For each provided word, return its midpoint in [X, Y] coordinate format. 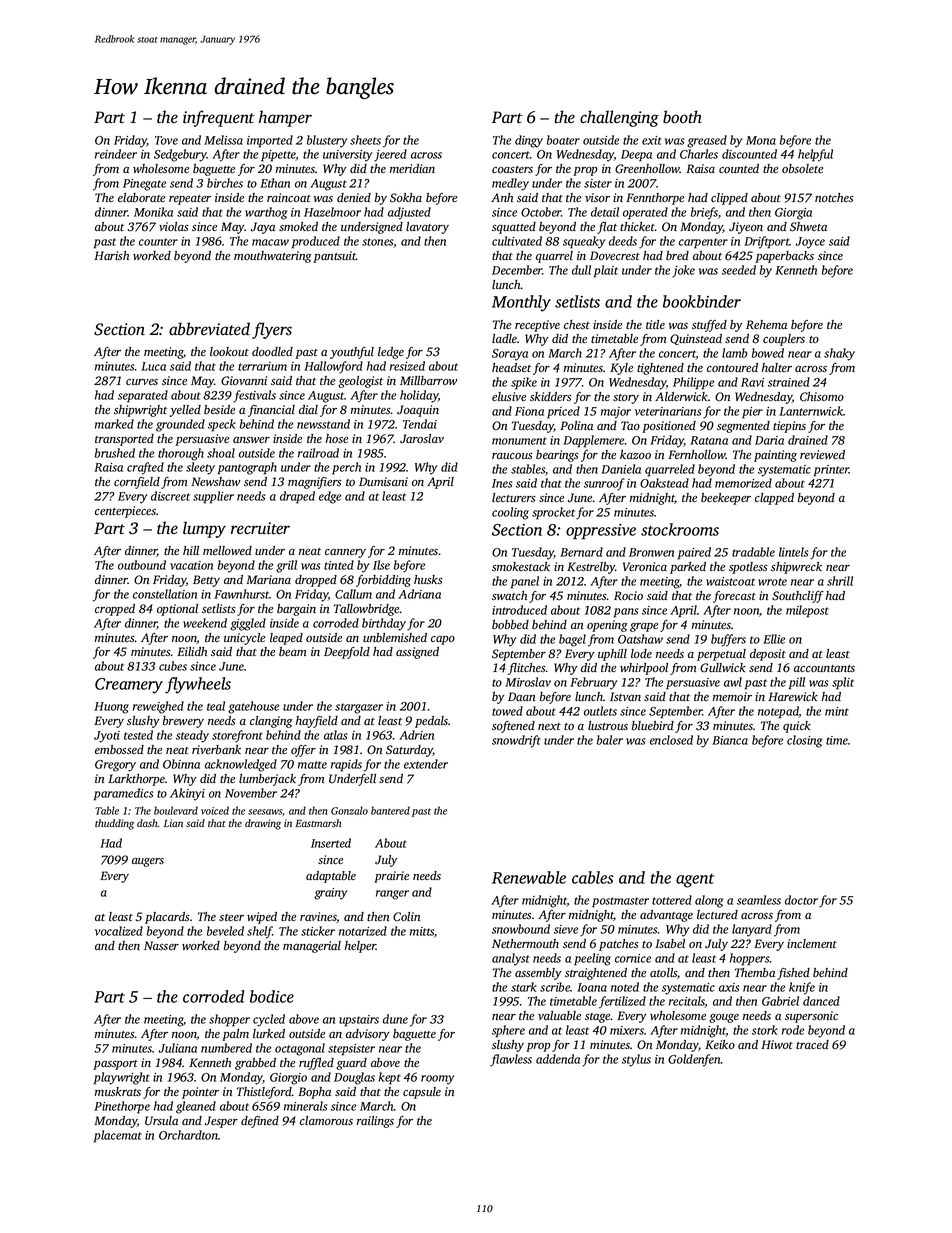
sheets [365, 140]
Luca [153, 366]
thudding [114, 824]
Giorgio [288, 1079]
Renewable [529, 877]
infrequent [219, 118]
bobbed [510, 624]
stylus [636, 1060]
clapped [774, 499]
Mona [761, 140]
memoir [732, 696]
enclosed [671, 740]
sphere [508, 1031]
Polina [576, 425]
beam [292, 651]
